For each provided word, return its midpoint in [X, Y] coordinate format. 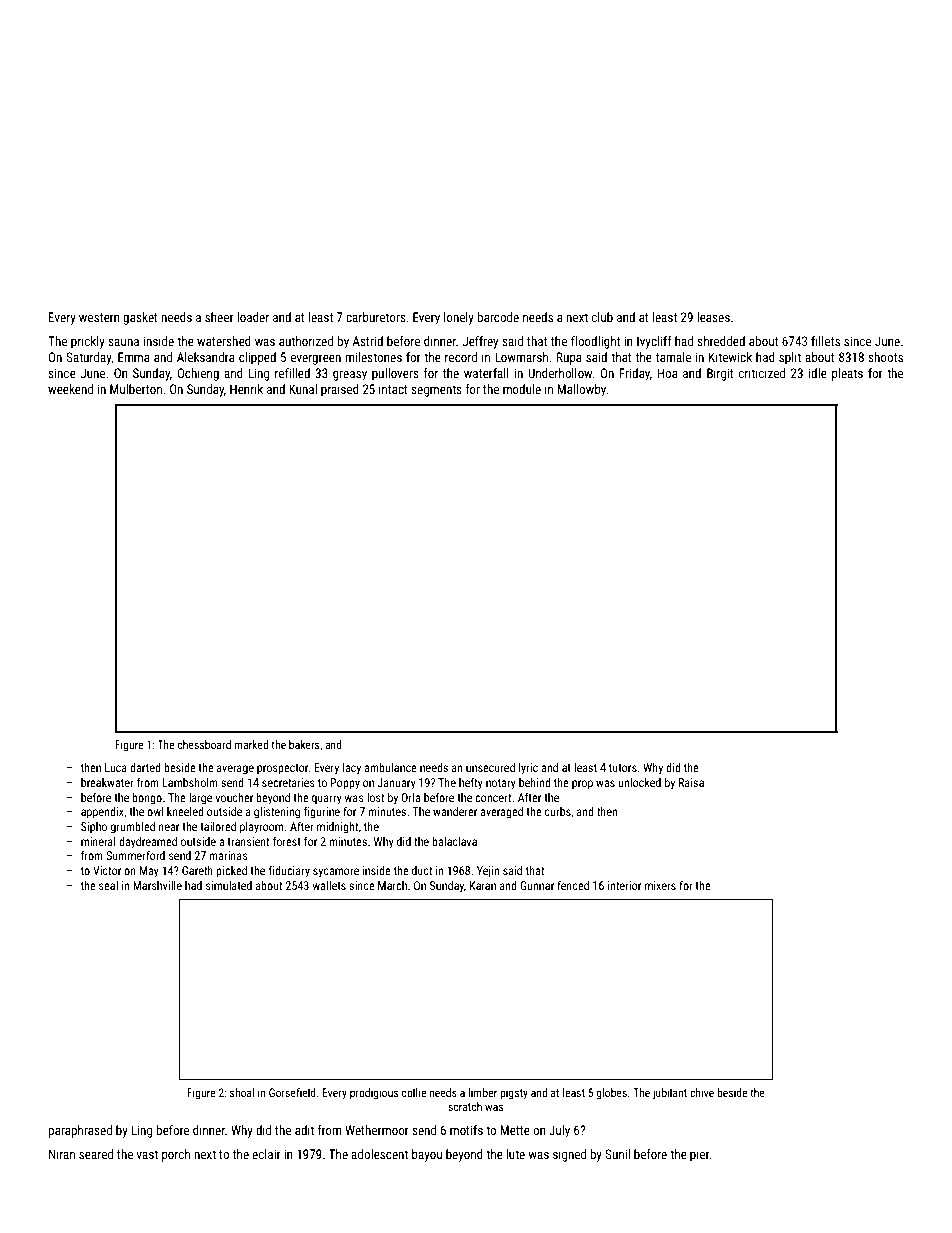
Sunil [617, 1154]
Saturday [88, 358]
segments [436, 391]
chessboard [204, 744]
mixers [660, 885]
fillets [825, 341]
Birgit [720, 374]
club [602, 317]
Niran [62, 1154]
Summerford [135, 855]
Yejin [488, 872]
